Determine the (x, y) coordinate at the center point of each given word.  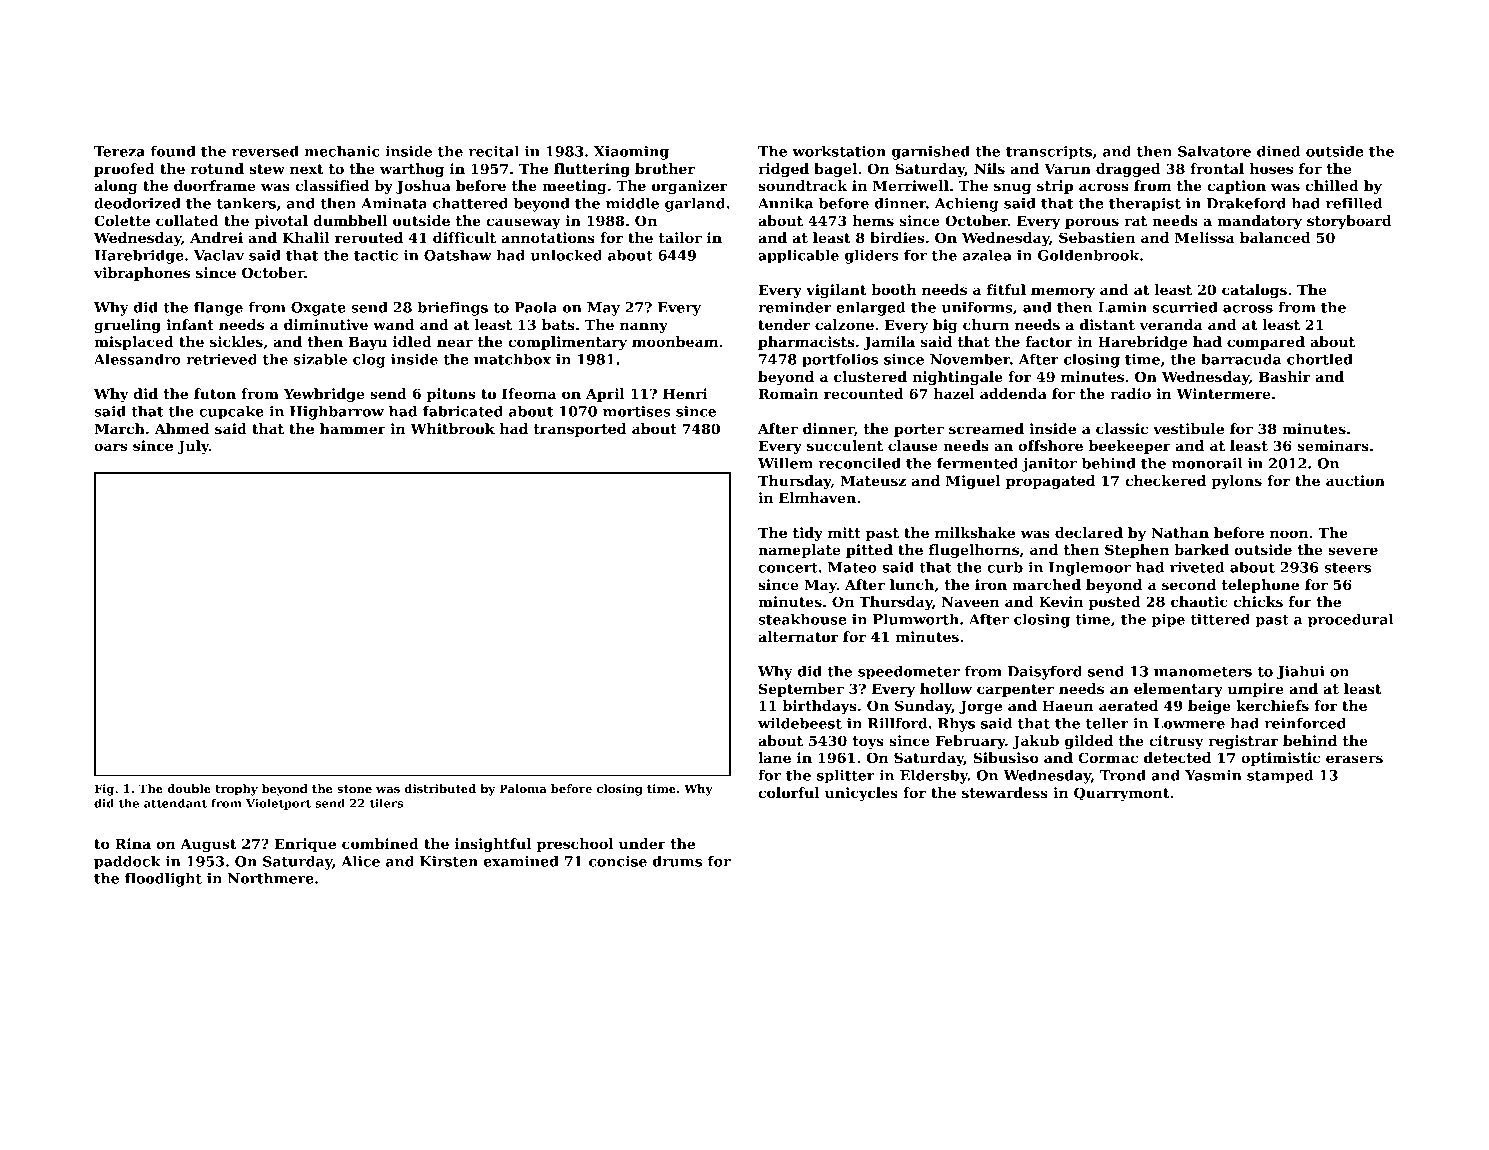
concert (788, 568)
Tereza (119, 151)
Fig (104, 790)
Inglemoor (1090, 569)
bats (558, 324)
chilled (1332, 185)
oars (110, 447)
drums (677, 861)
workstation (839, 151)
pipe (1168, 621)
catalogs (1254, 291)
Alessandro (137, 359)
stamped (1280, 777)
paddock (127, 863)
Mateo (852, 567)
